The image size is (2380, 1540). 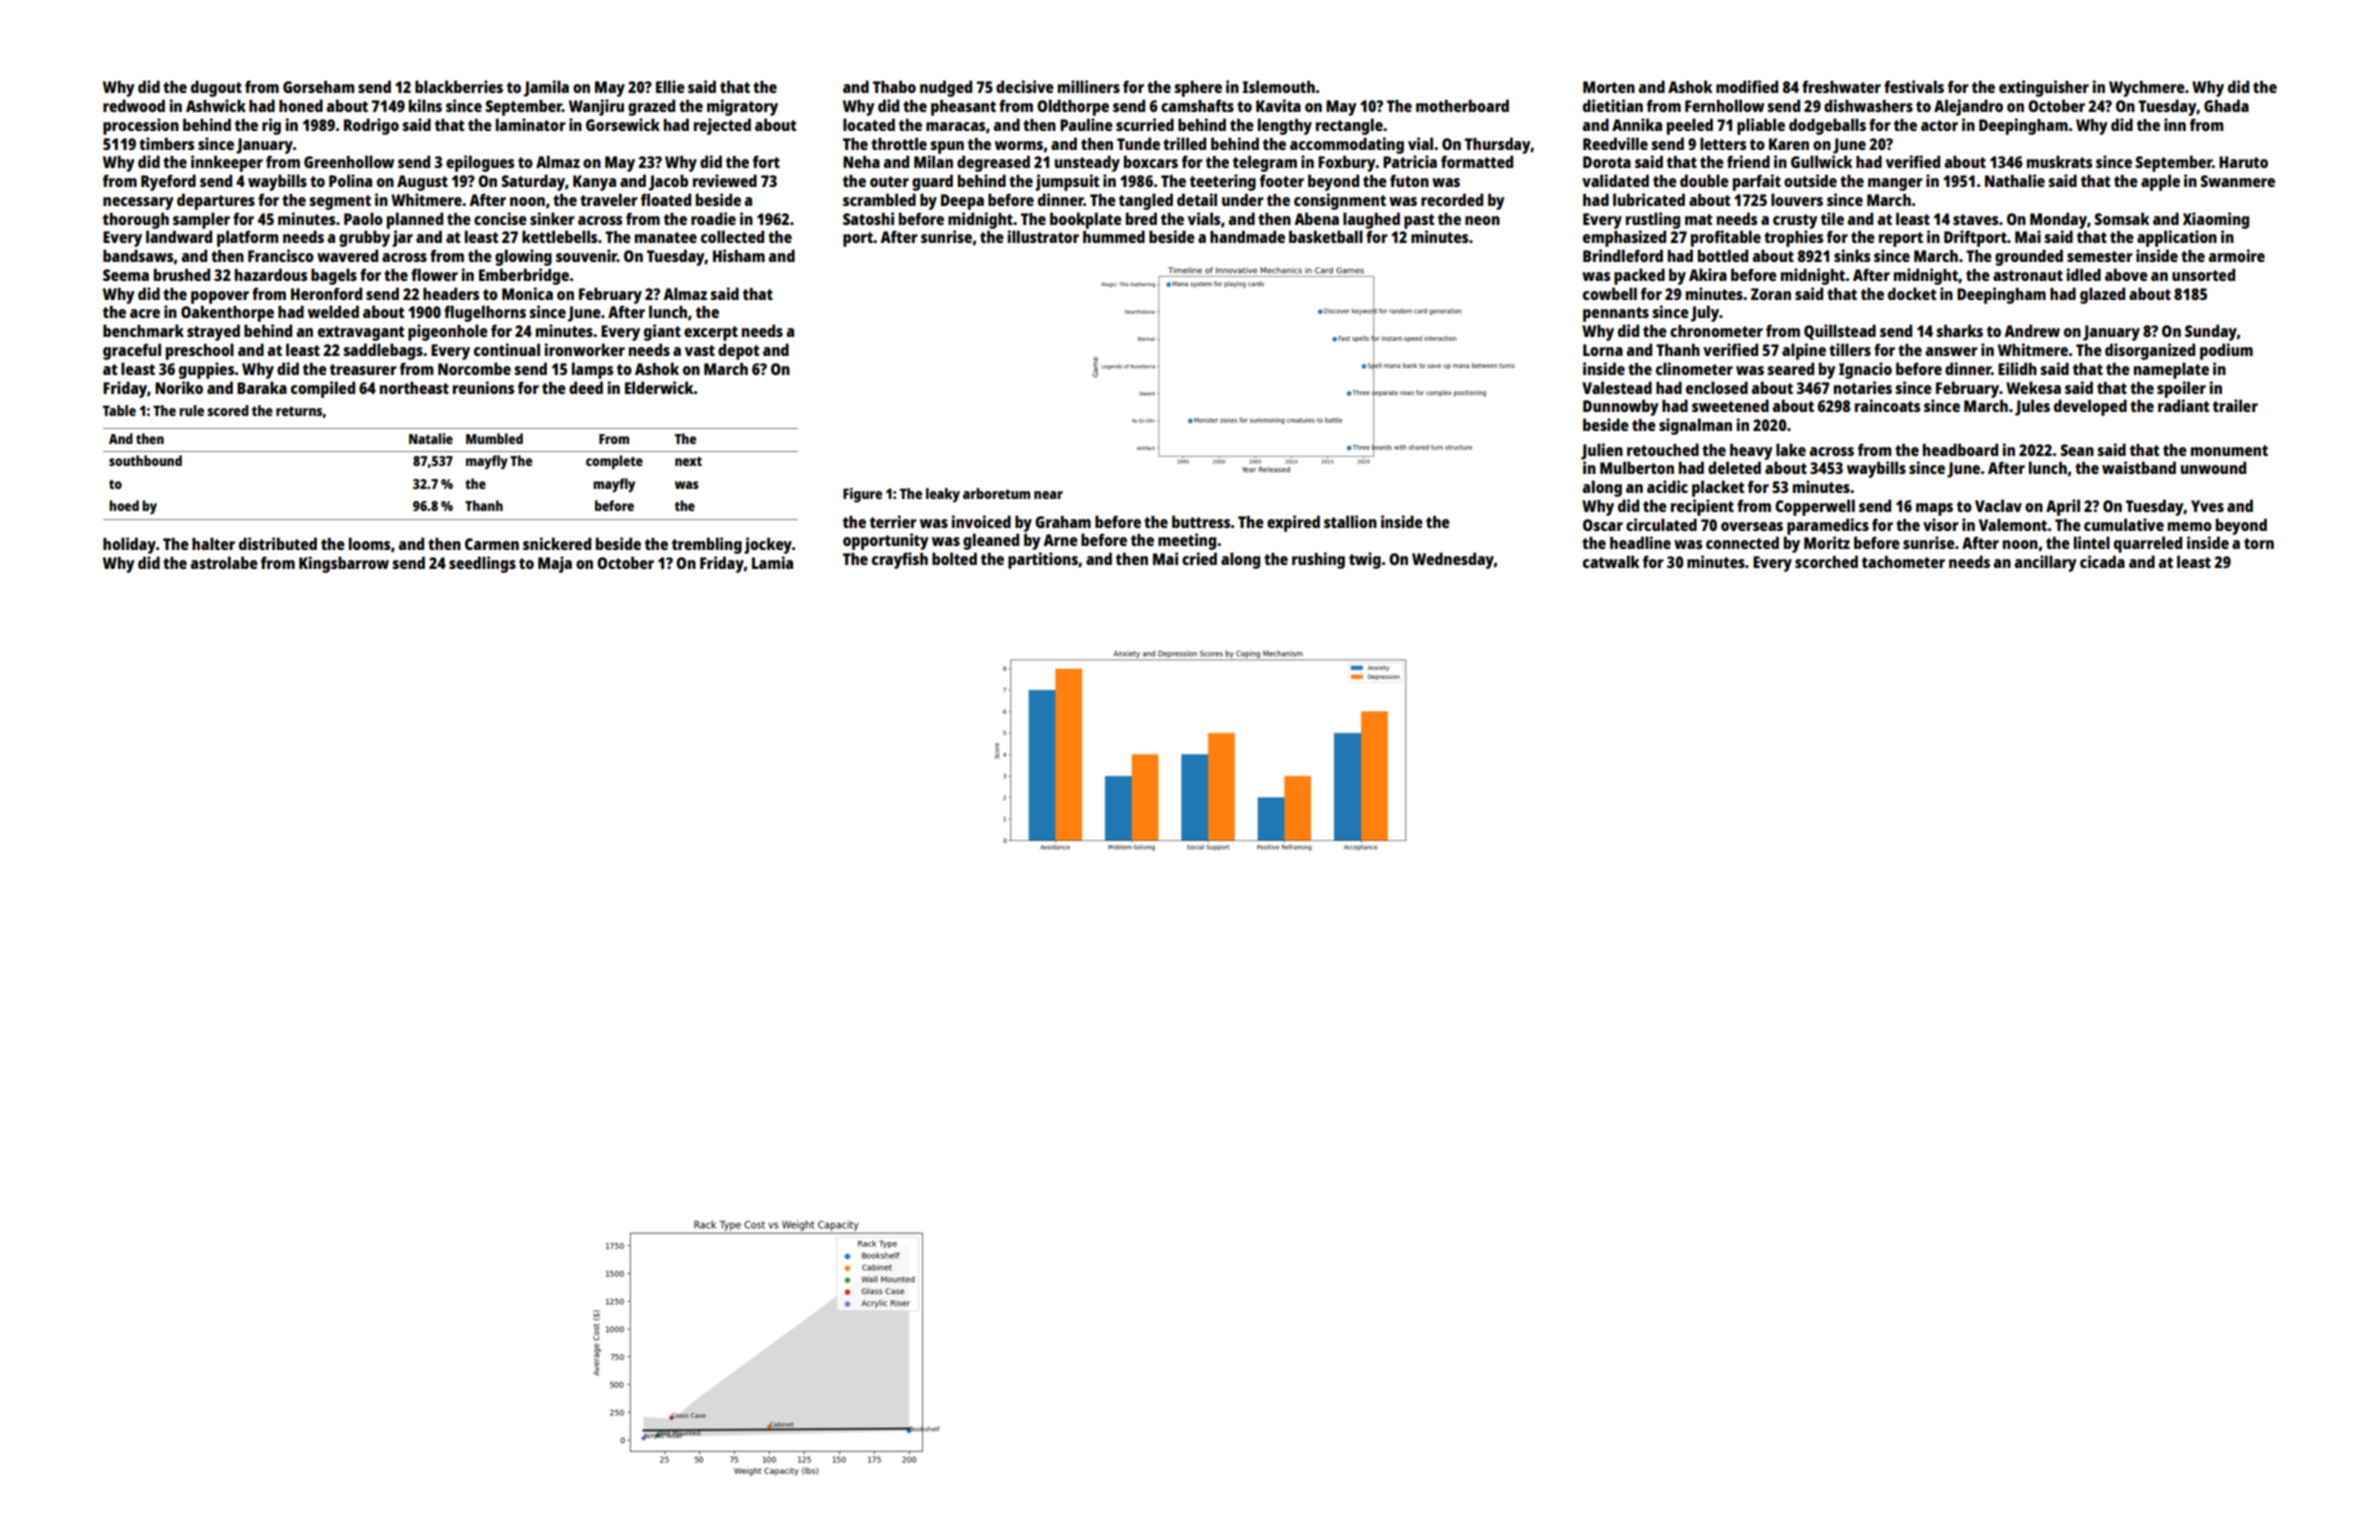 I want to click on lintel, so click(x=2092, y=542).
